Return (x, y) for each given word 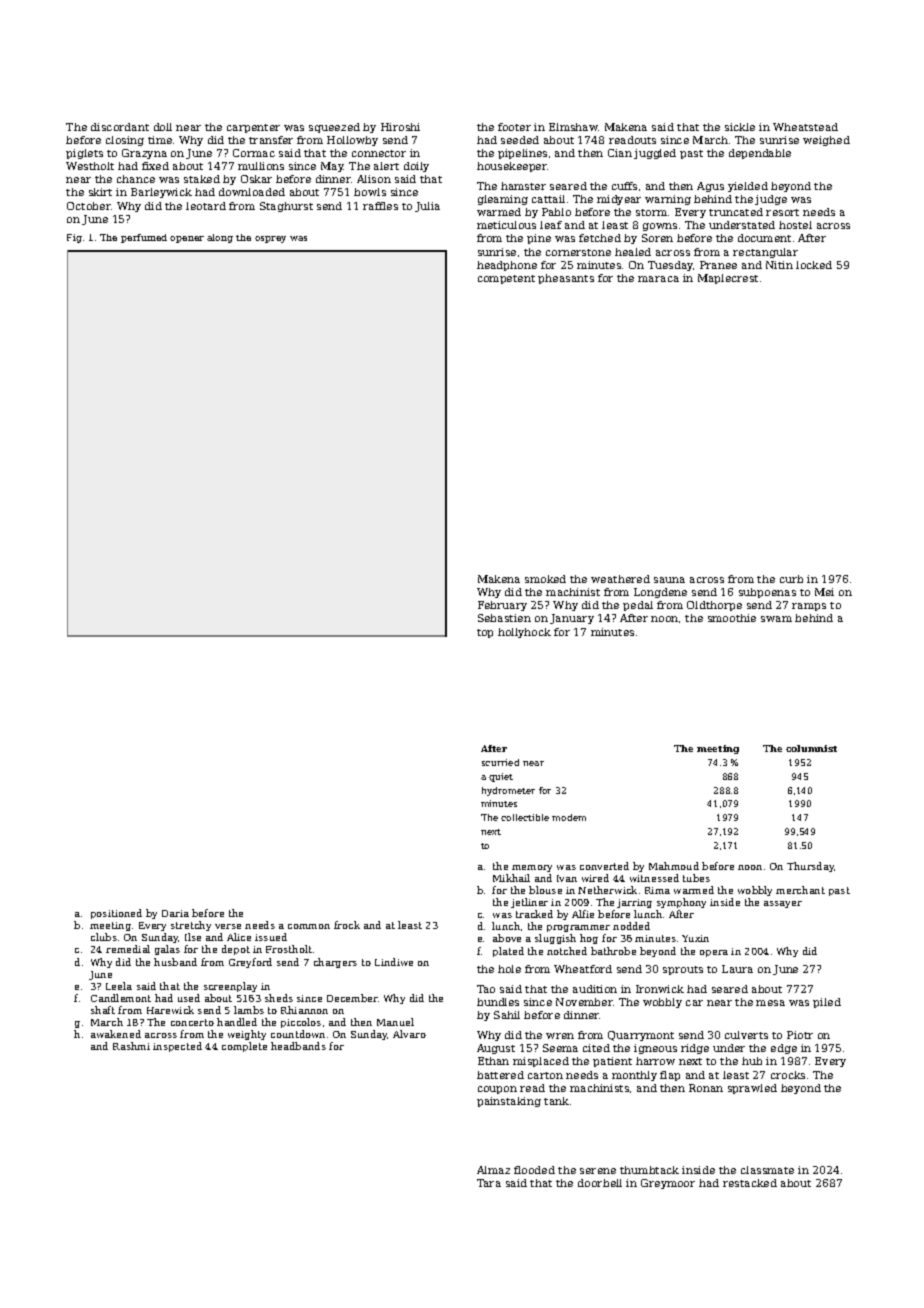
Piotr (800, 1035)
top (485, 633)
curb (791, 579)
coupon (497, 1090)
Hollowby (352, 141)
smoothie (732, 618)
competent (506, 279)
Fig (74, 238)
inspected (177, 1047)
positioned (116, 914)
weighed (826, 141)
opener (187, 239)
